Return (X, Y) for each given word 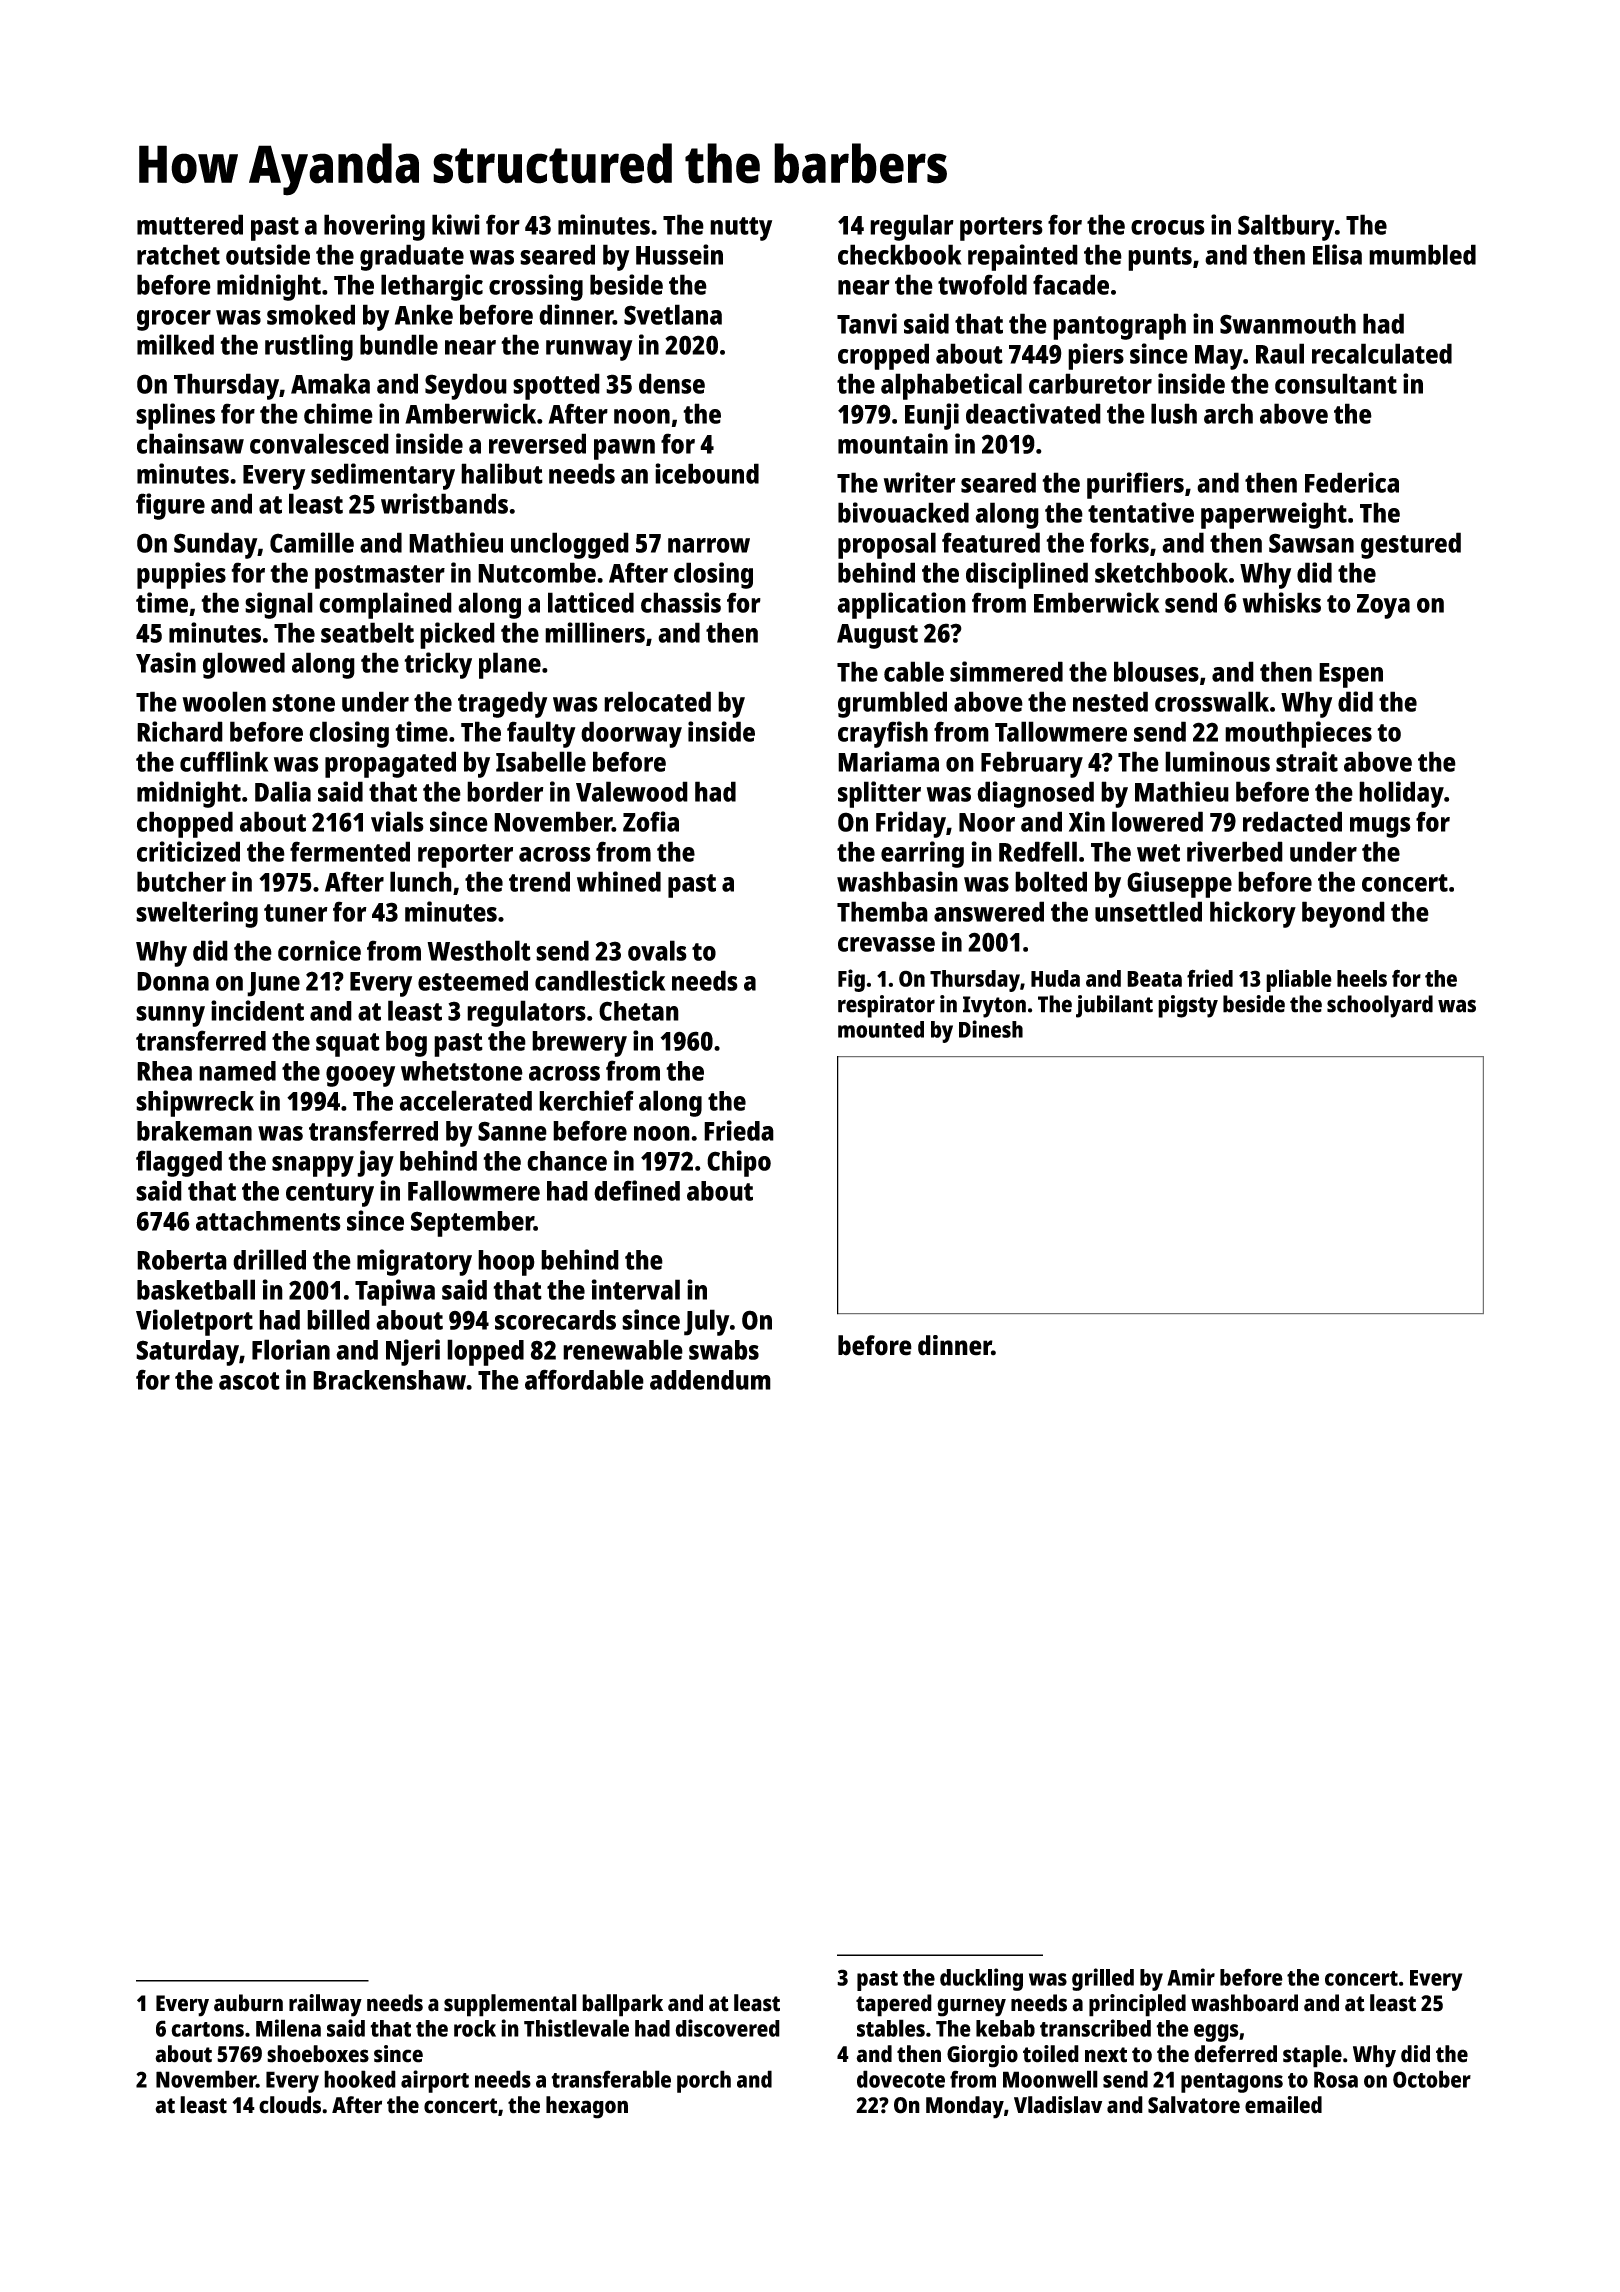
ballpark (622, 2005)
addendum (710, 1380)
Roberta (182, 1260)
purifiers (1135, 485)
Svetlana (673, 314)
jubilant (1114, 1006)
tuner (296, 913)
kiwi (456, 224)
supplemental (510, 2005)
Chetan (639, 1011)
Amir (1191, 1977)
